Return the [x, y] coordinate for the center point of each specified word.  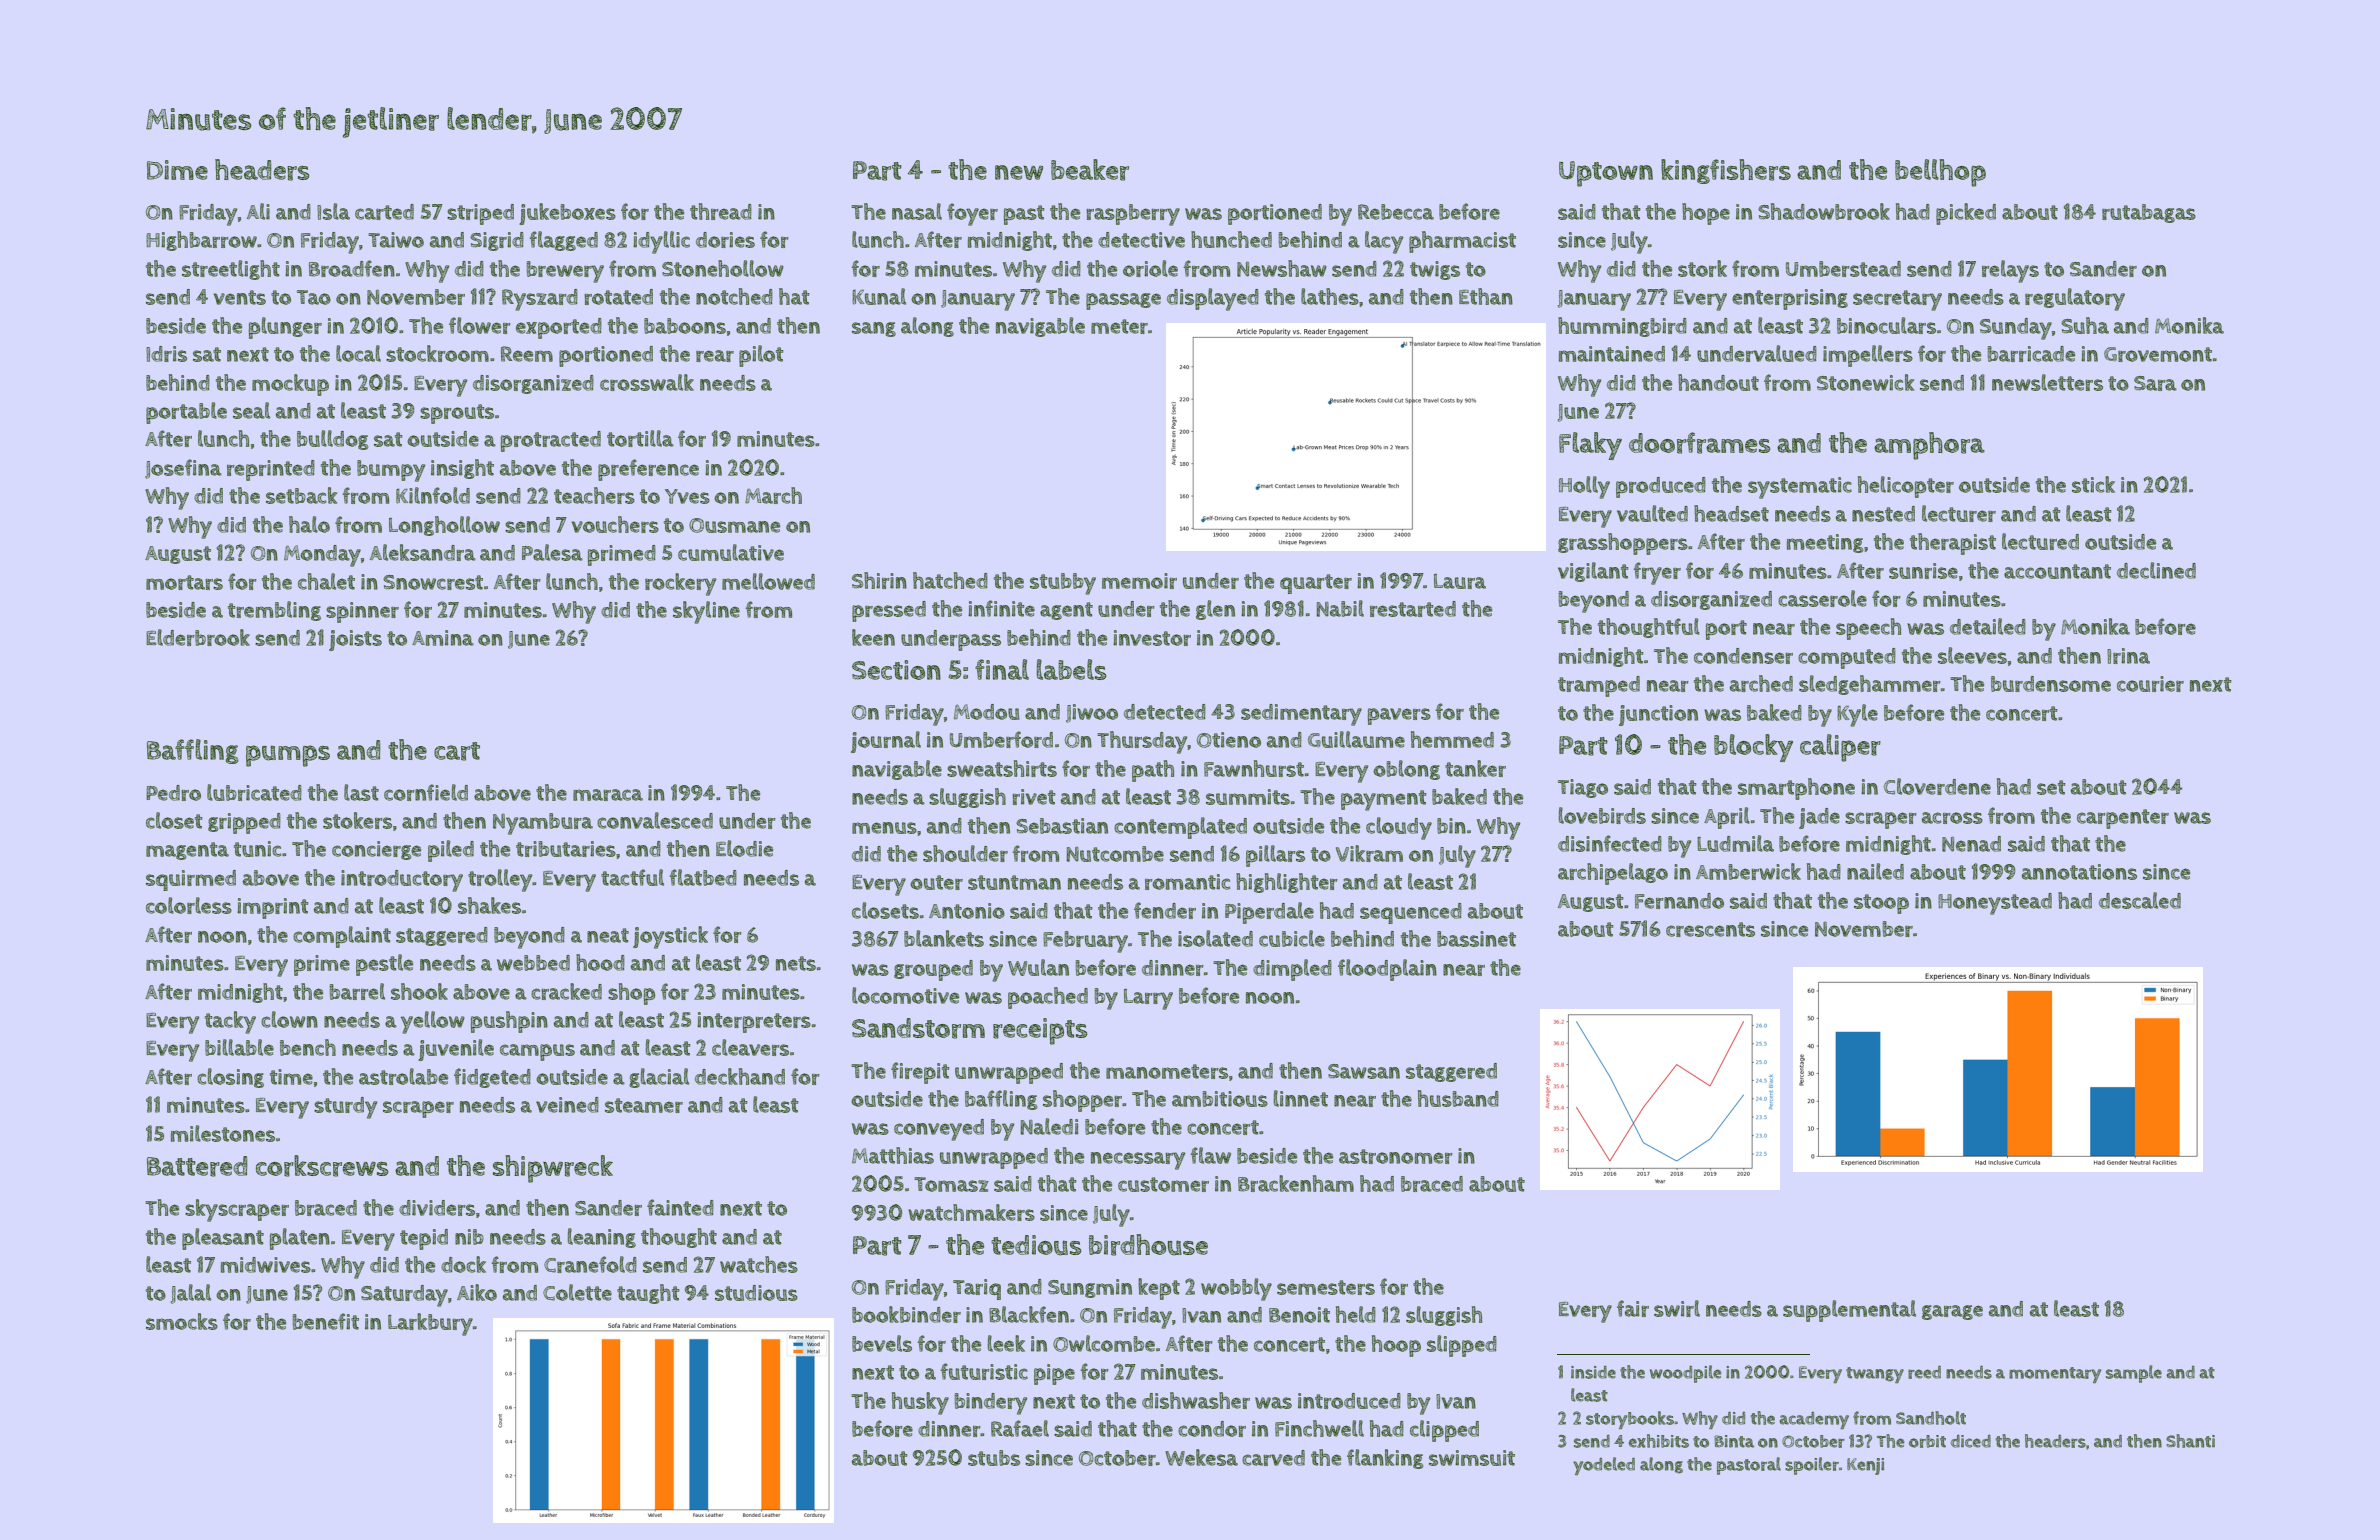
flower [480, 325]
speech [1868, 629]
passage [1123, 301]
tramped [1599, 686]
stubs [994, 1458]
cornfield [426, 792]
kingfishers [1726, 171]
